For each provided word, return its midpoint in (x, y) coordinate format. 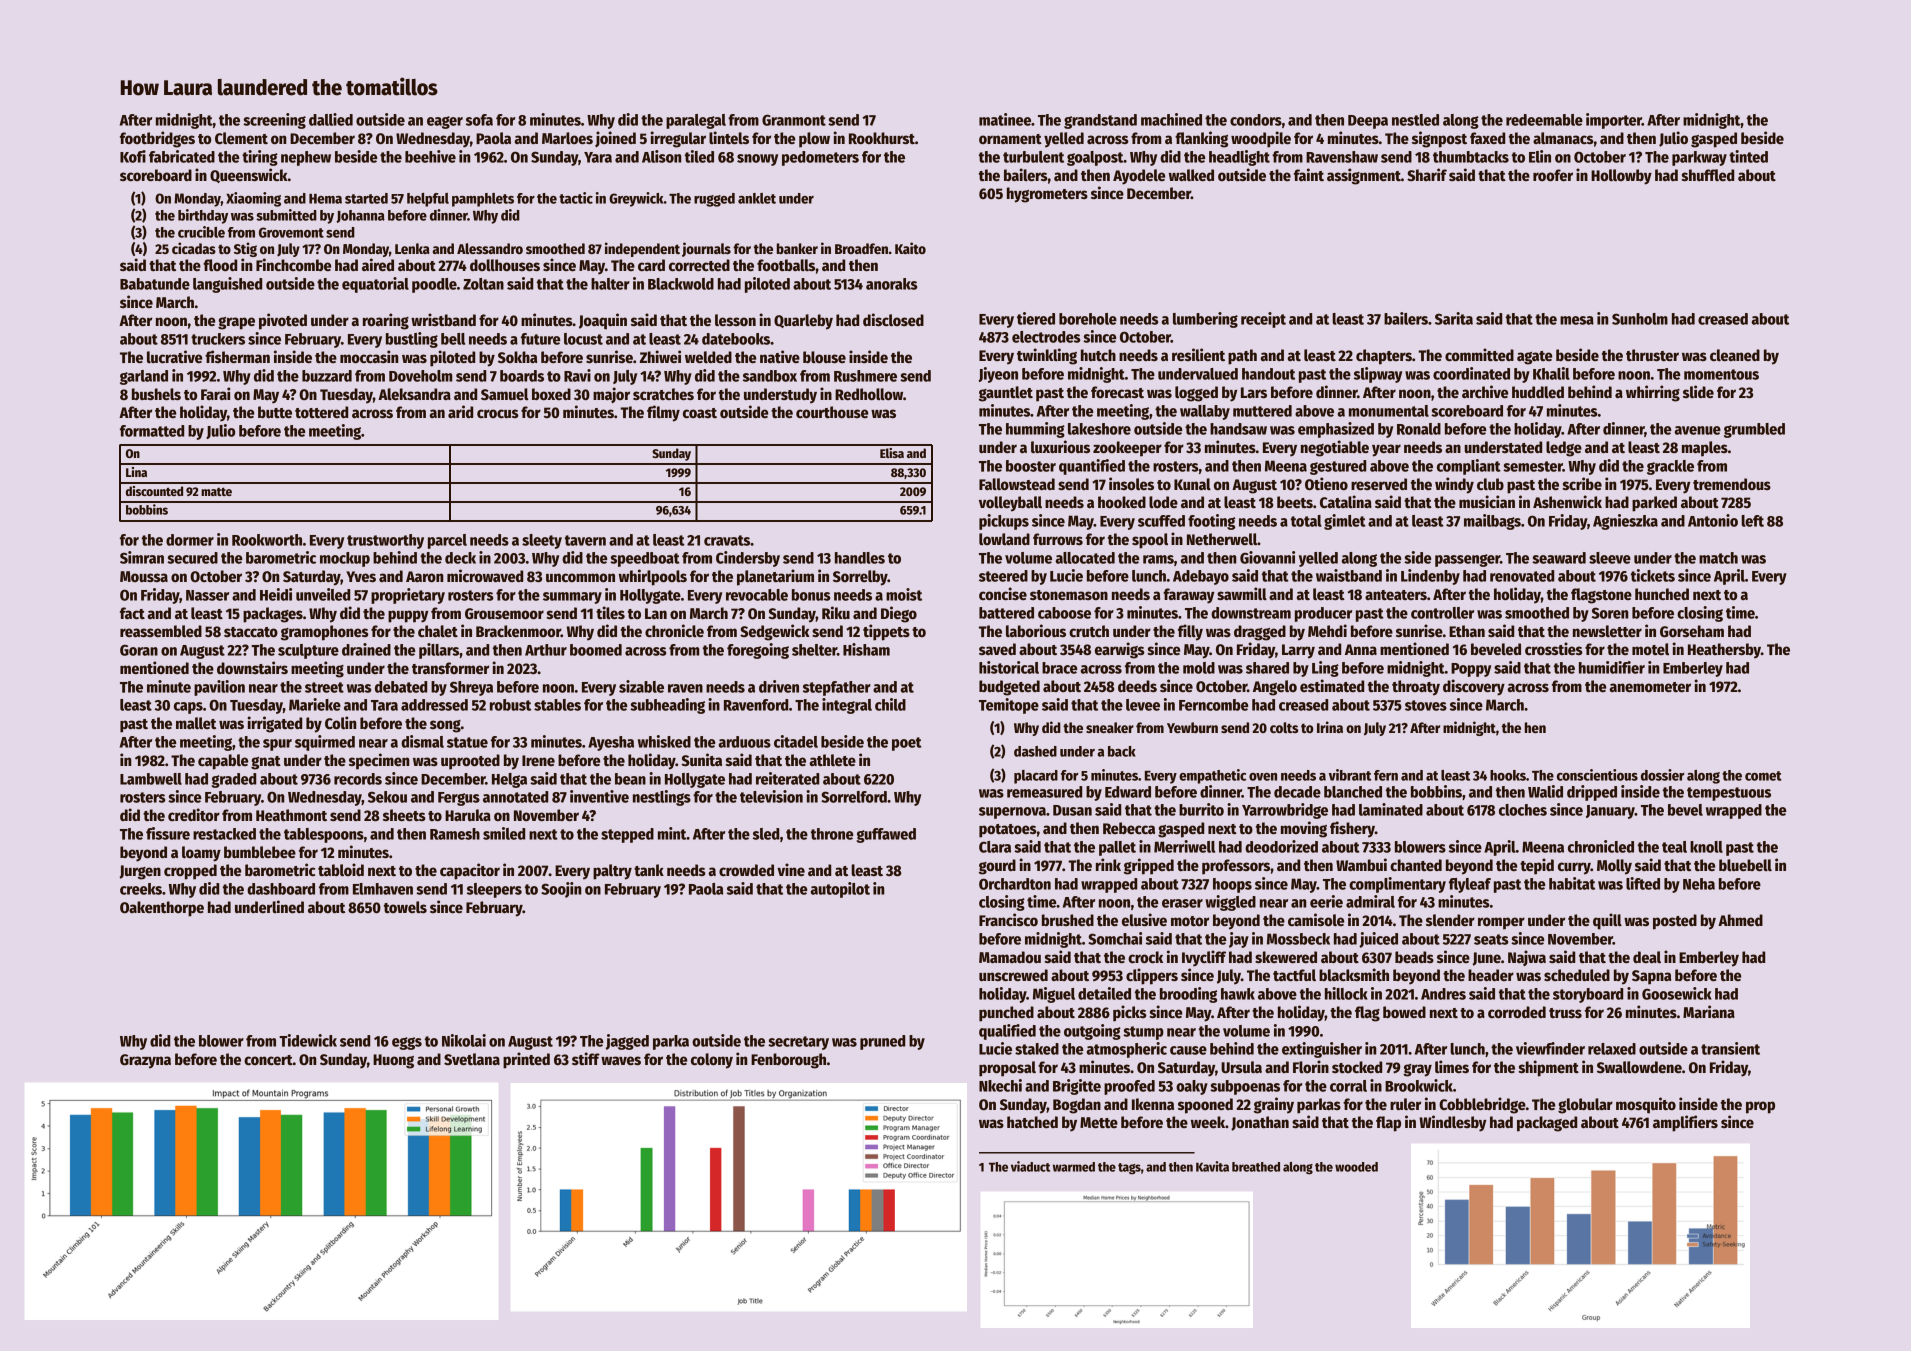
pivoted (283, 321)
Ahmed (1740, 920)
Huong (393, 1061)
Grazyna (145, 1061)
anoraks (891, 284)
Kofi (133, 156)
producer (1323, 614)
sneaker (1110, 727)
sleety (542, 541)
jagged (627, 1042)
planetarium (775, 577)
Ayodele (1139, 177)
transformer (450, 668)
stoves (1426, 705)
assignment (1364, 176)
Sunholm (1640, 319)
